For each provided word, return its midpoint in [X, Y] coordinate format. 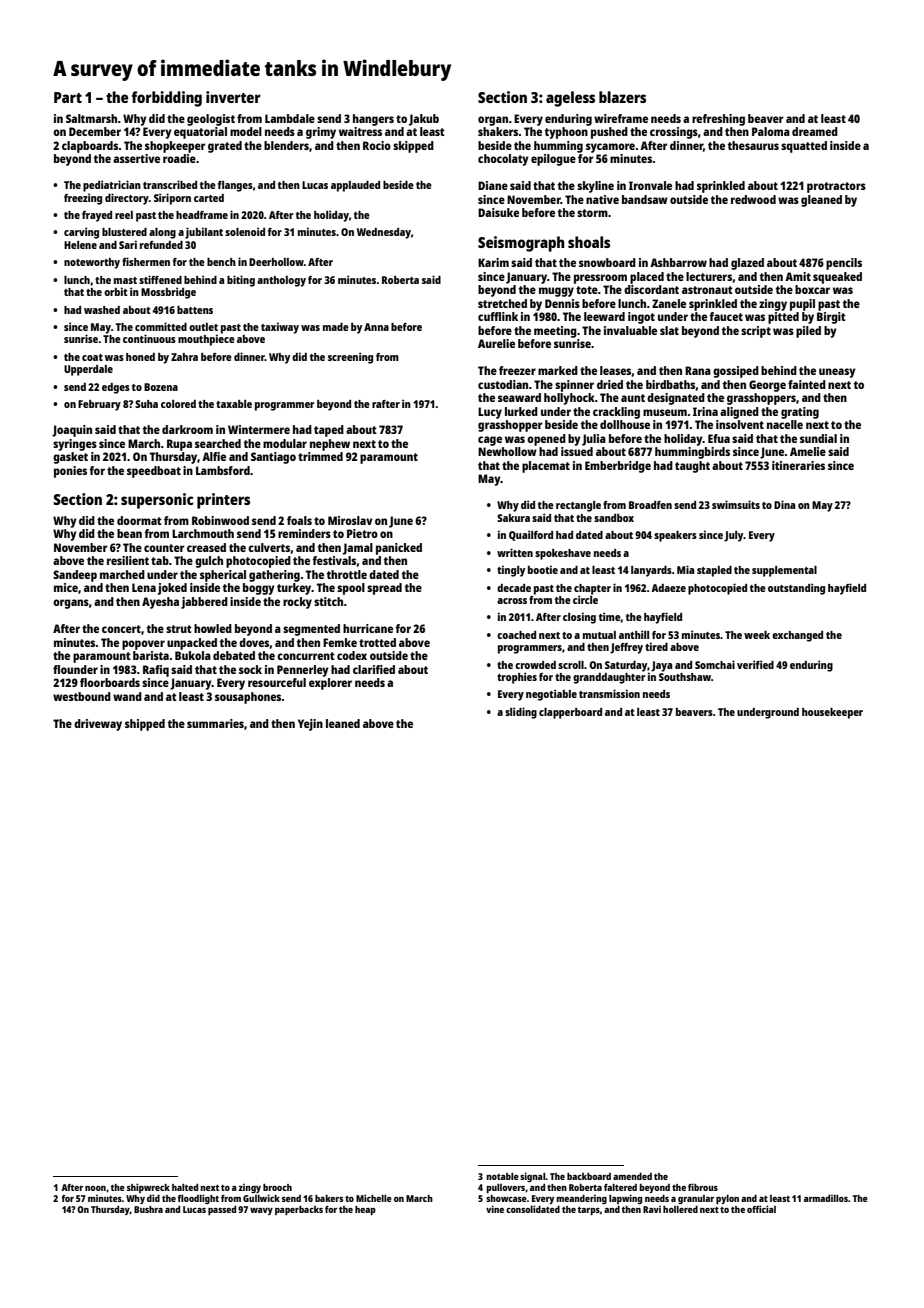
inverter [233, 97]
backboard [589, 1176]
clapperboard [570, 713]
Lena [144, 587]
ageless [570, 99]
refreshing [718, 120]
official [761, 1209]
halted [185, 1187]
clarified [374, 669]
